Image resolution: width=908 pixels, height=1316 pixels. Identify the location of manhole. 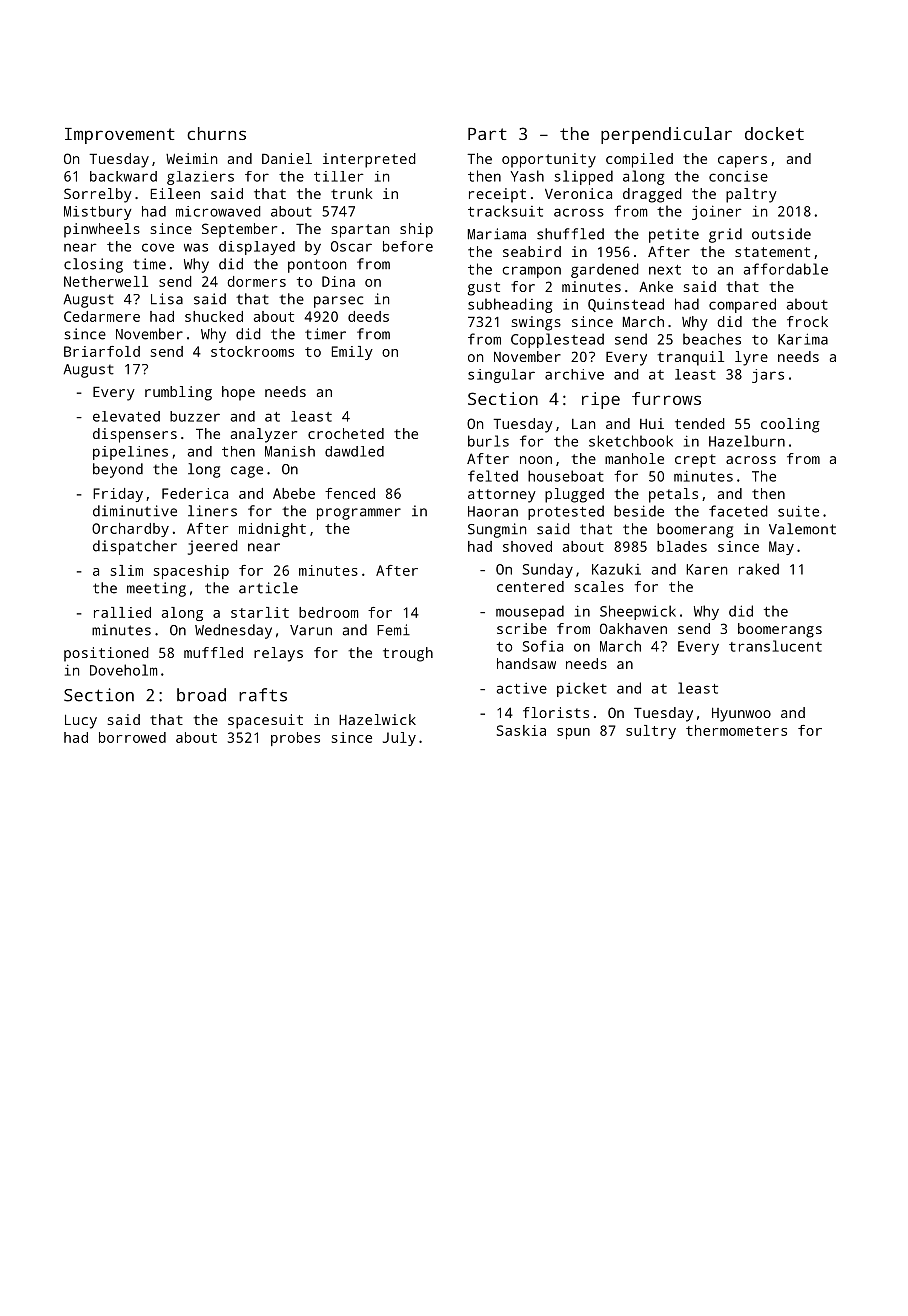
(634, 458).
